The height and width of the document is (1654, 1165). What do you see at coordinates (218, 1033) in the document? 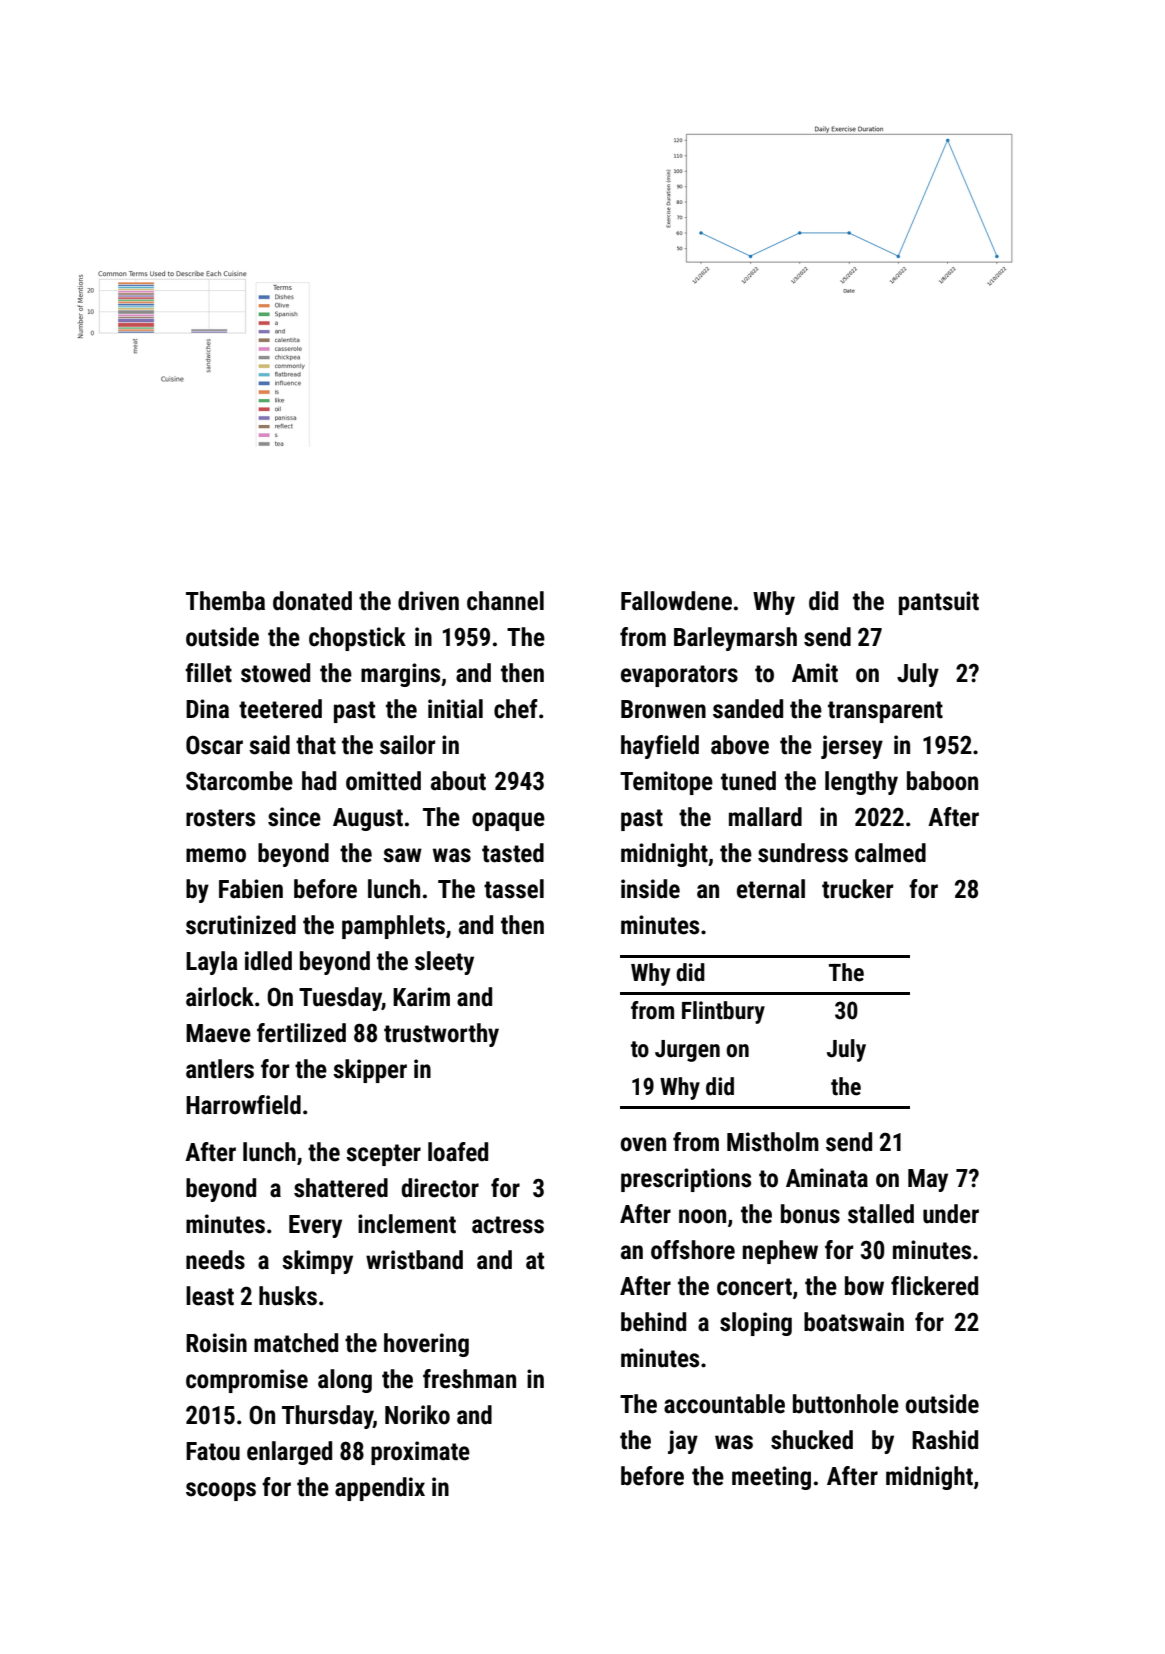
I see `Maeve` at bounding box center [218, 1033].
